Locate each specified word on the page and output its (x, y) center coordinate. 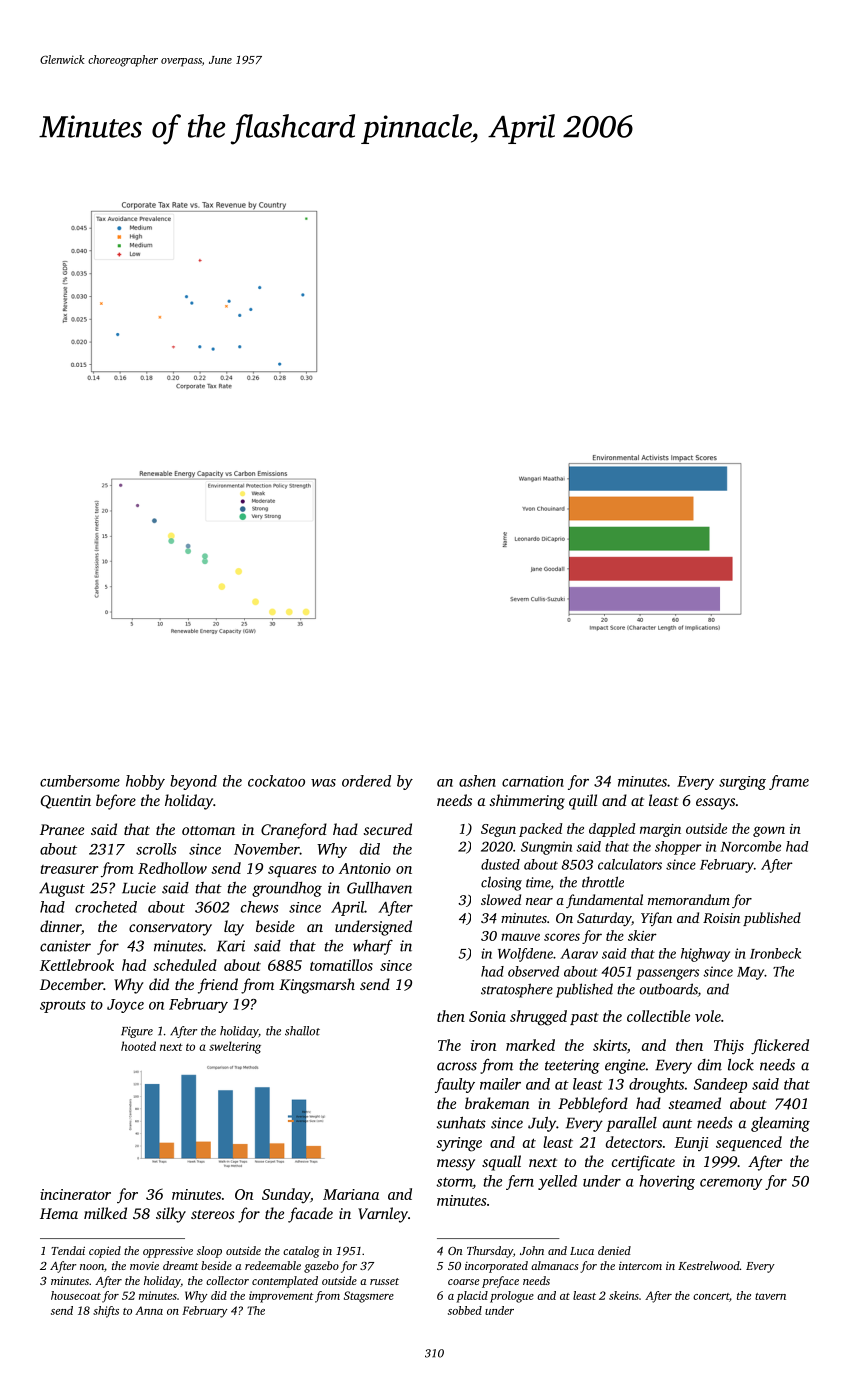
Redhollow (172, 868)
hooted (138, 1046)
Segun (498, 830)
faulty (455, 1085)
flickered (780, 1047)
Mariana (351, 1194)
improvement (281, 1297)
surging (742, 783)
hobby (145, 782)
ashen (477, 781)
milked (105, 1213)
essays (715, 804)
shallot (302, 1031)
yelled (557, 1182)
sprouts (63, 1006)
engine (625, 1066)
